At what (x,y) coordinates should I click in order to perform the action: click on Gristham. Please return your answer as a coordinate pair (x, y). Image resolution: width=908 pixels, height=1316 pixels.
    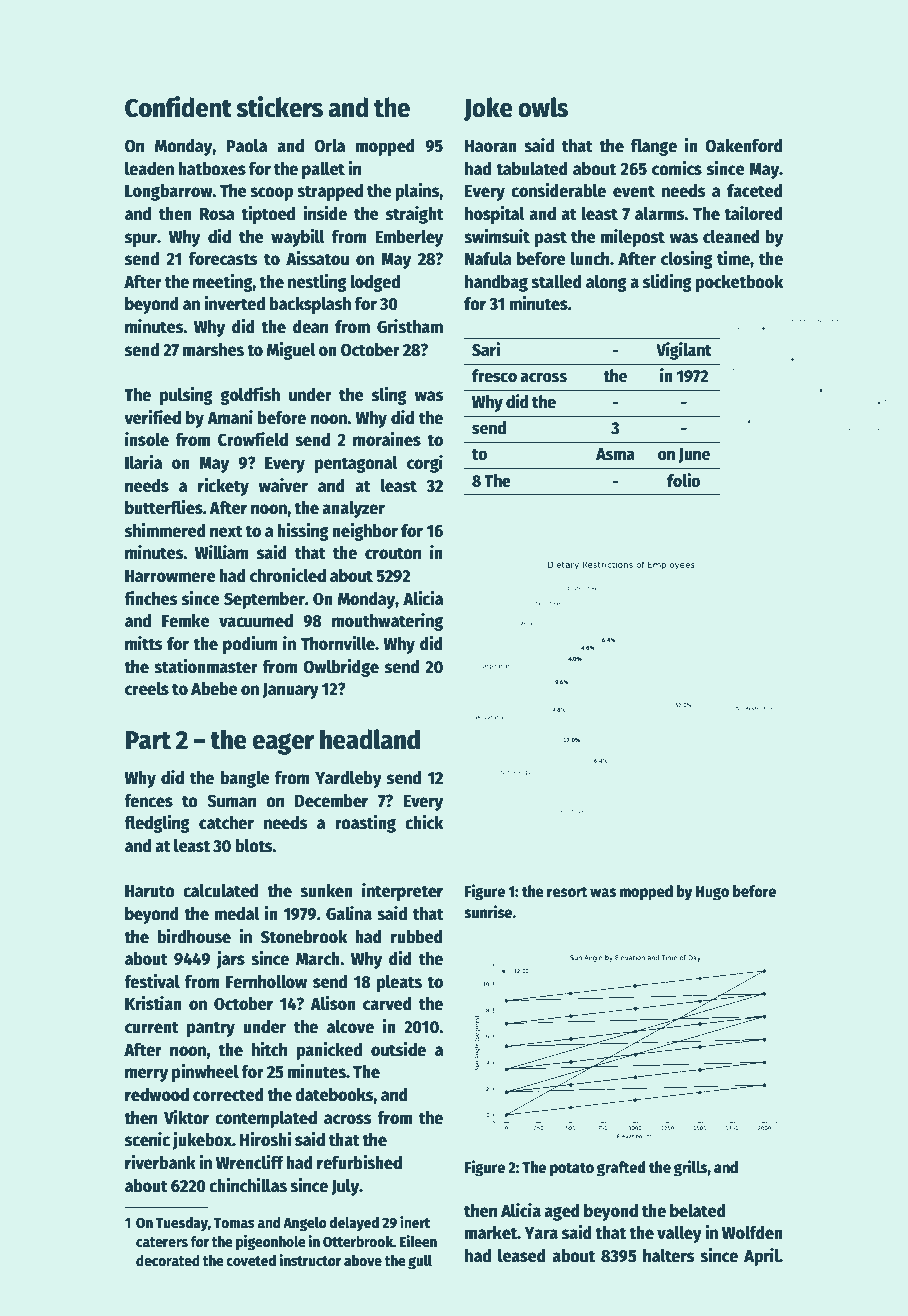
    Looking at the image, I should click on (410, 326).
